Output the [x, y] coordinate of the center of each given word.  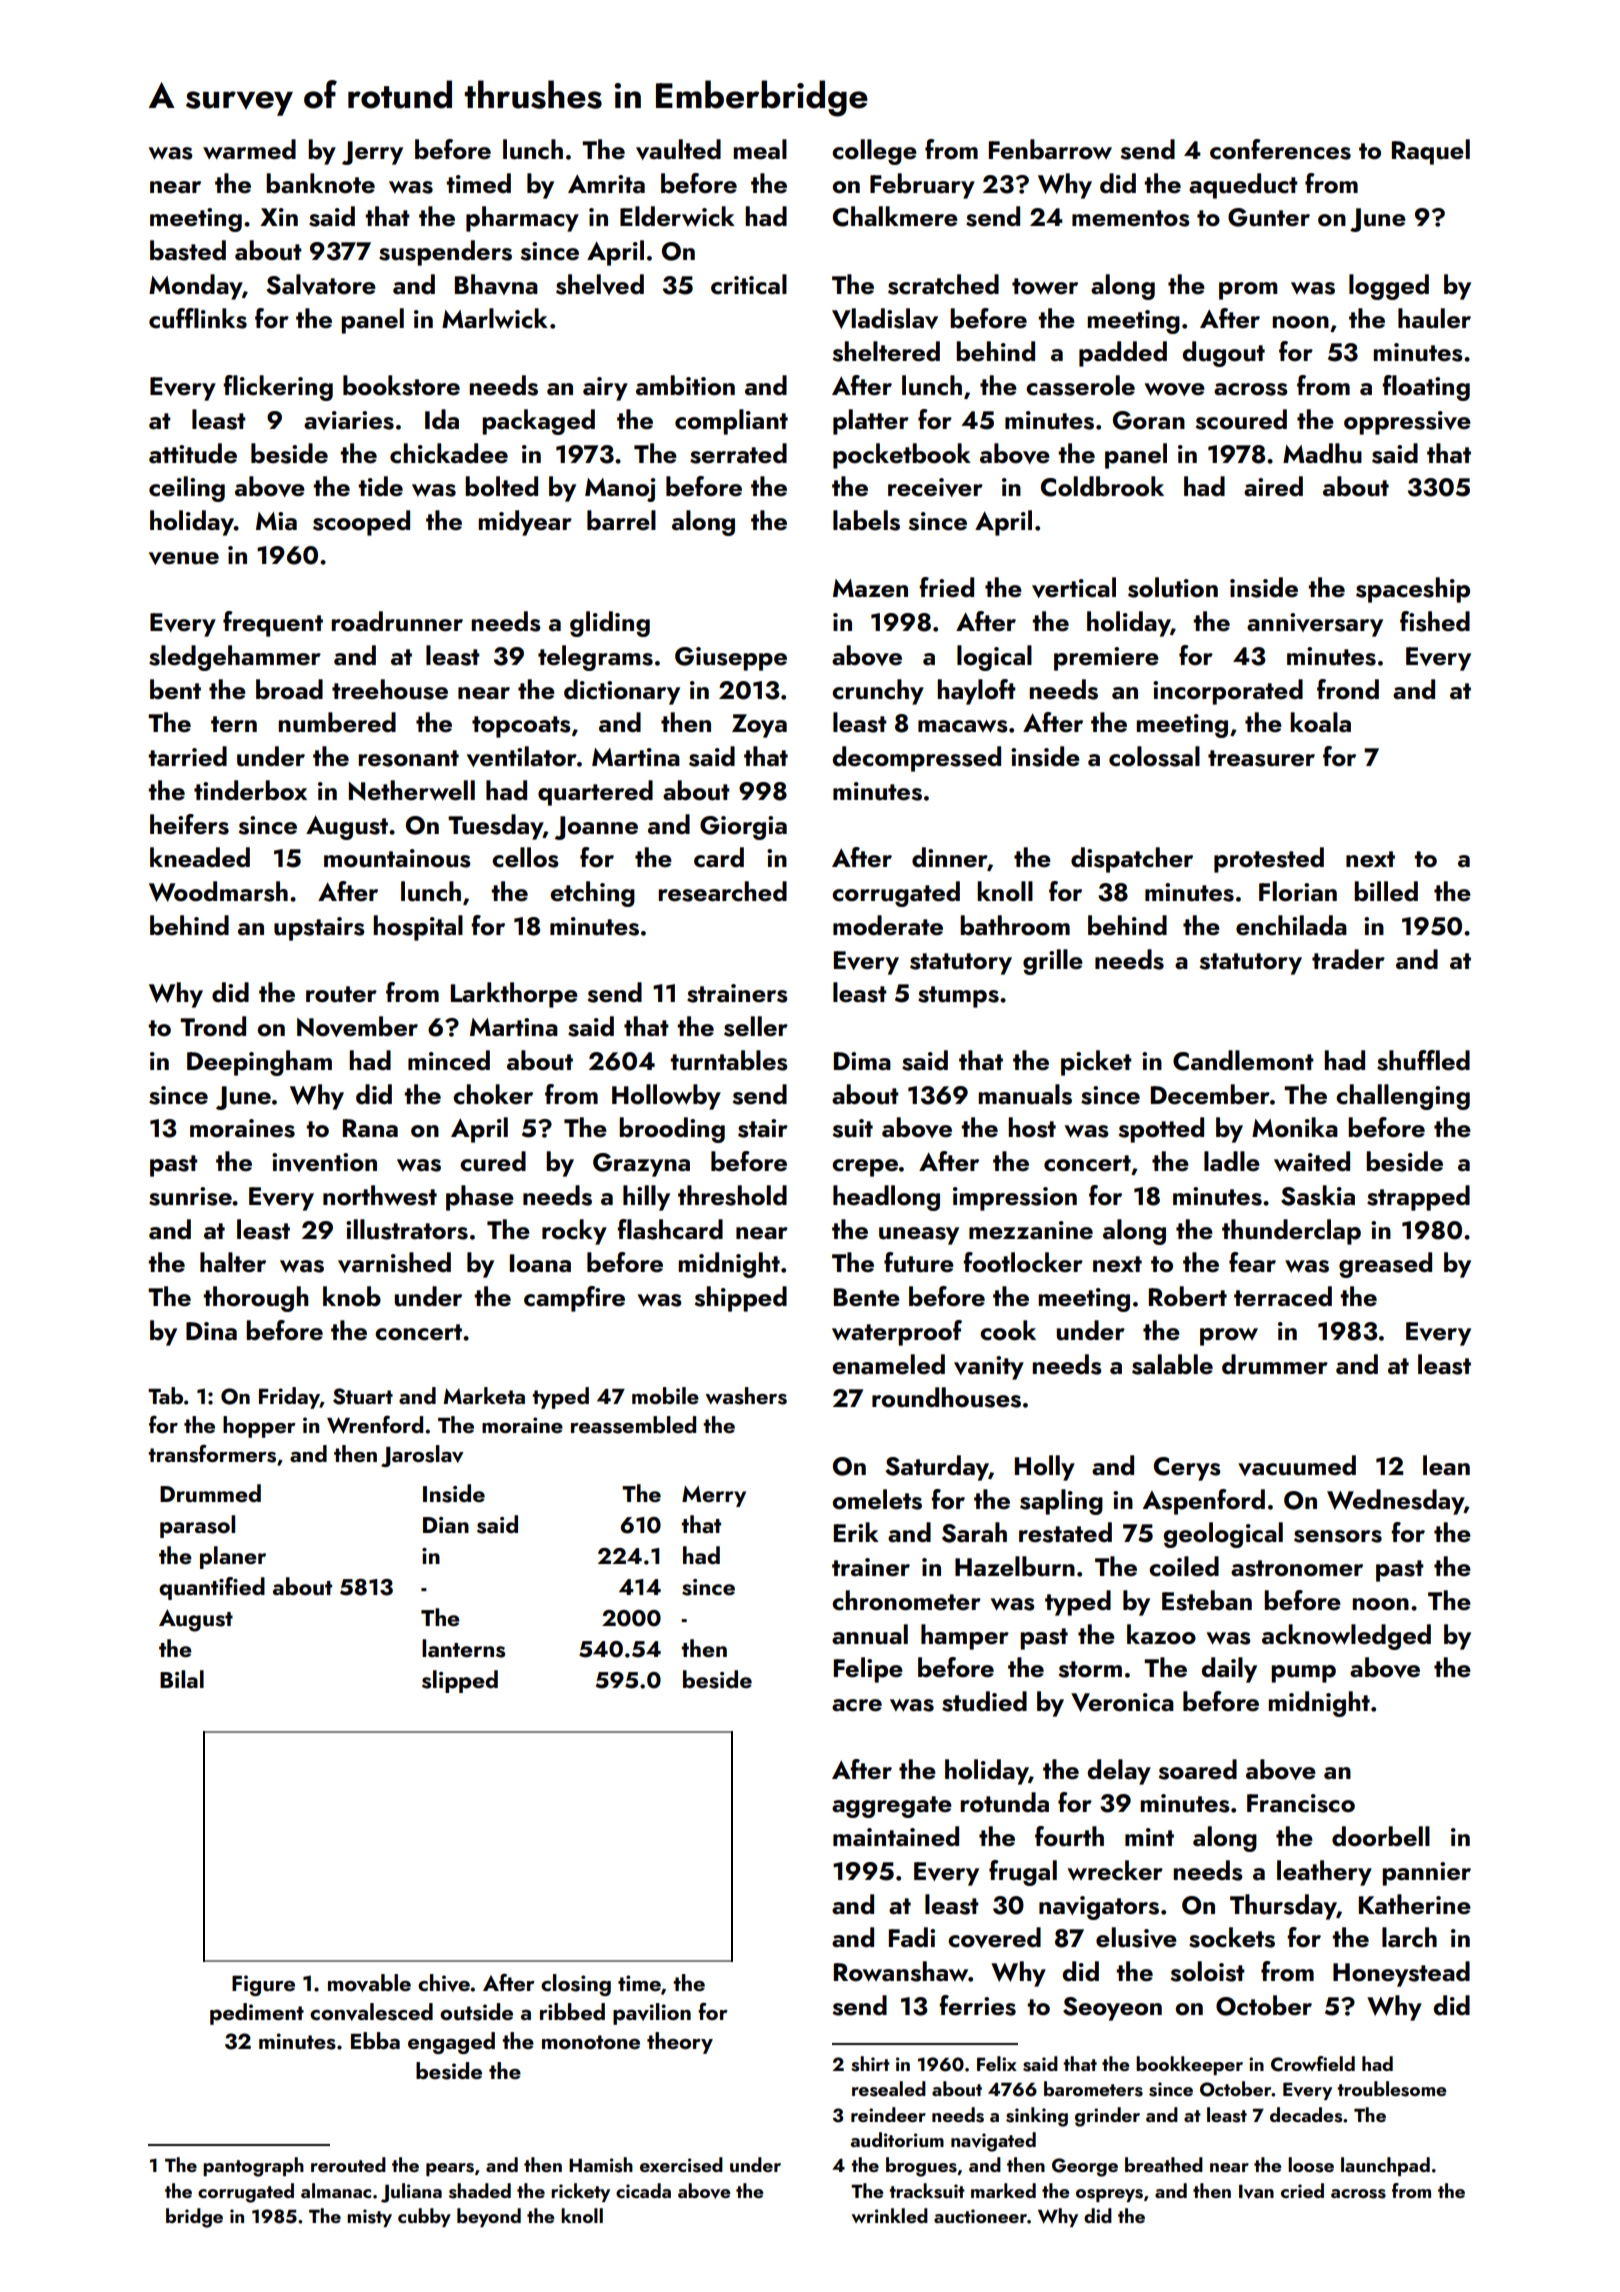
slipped [460, 1681]
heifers [189, 824]
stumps [958, 997]
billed [1386, 891]
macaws [963, 726]
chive [444, 1983]
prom [1248, 291]
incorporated [1228, 692]
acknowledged [1346, 1637]
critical [749, 284]
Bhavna [496, 284]
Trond [213, 1026]
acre [857, 1705]
